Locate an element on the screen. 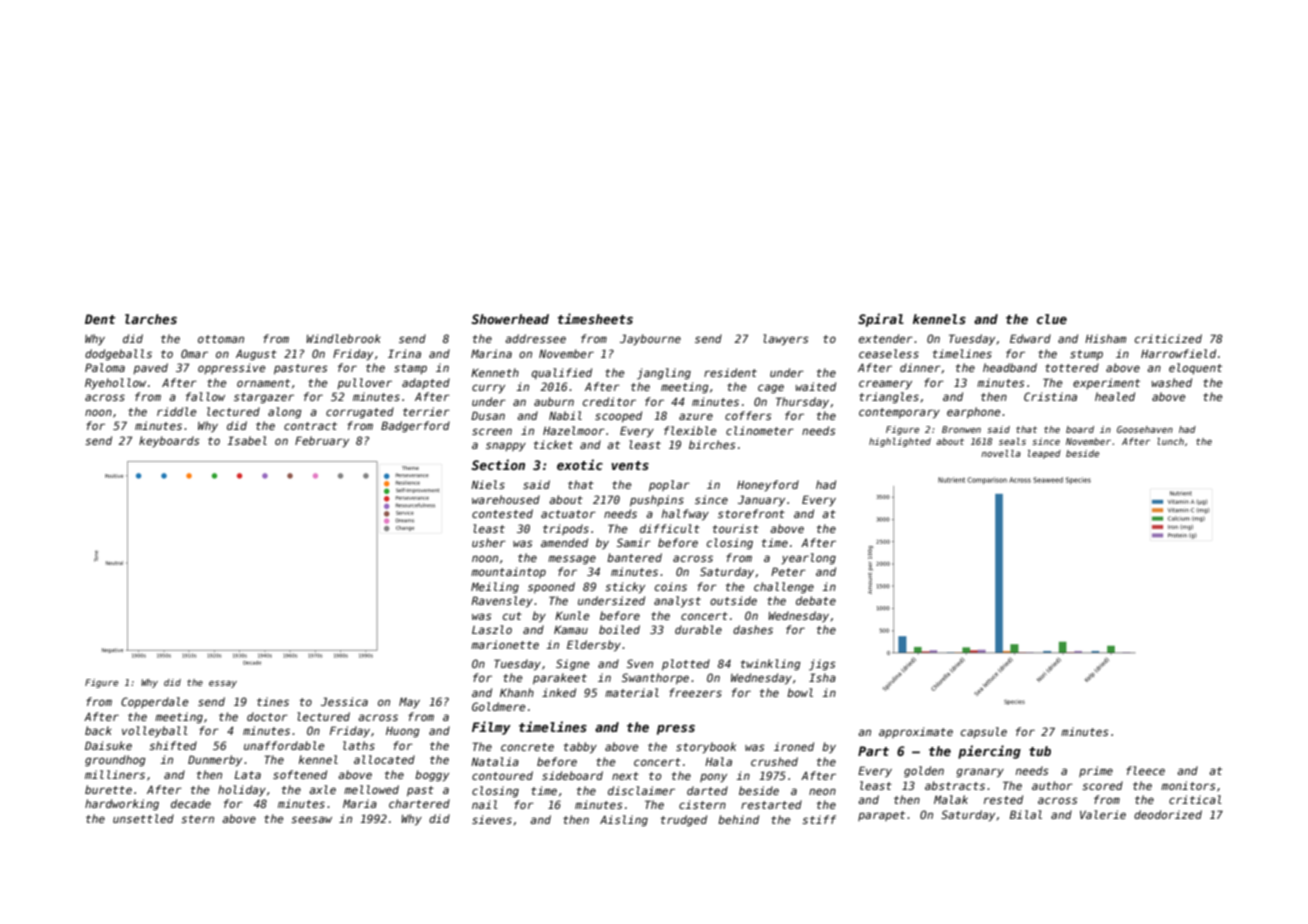 Image resolution: width=1308 pixels, height=924 pixels. larches is located at coordinates (151, 319).
